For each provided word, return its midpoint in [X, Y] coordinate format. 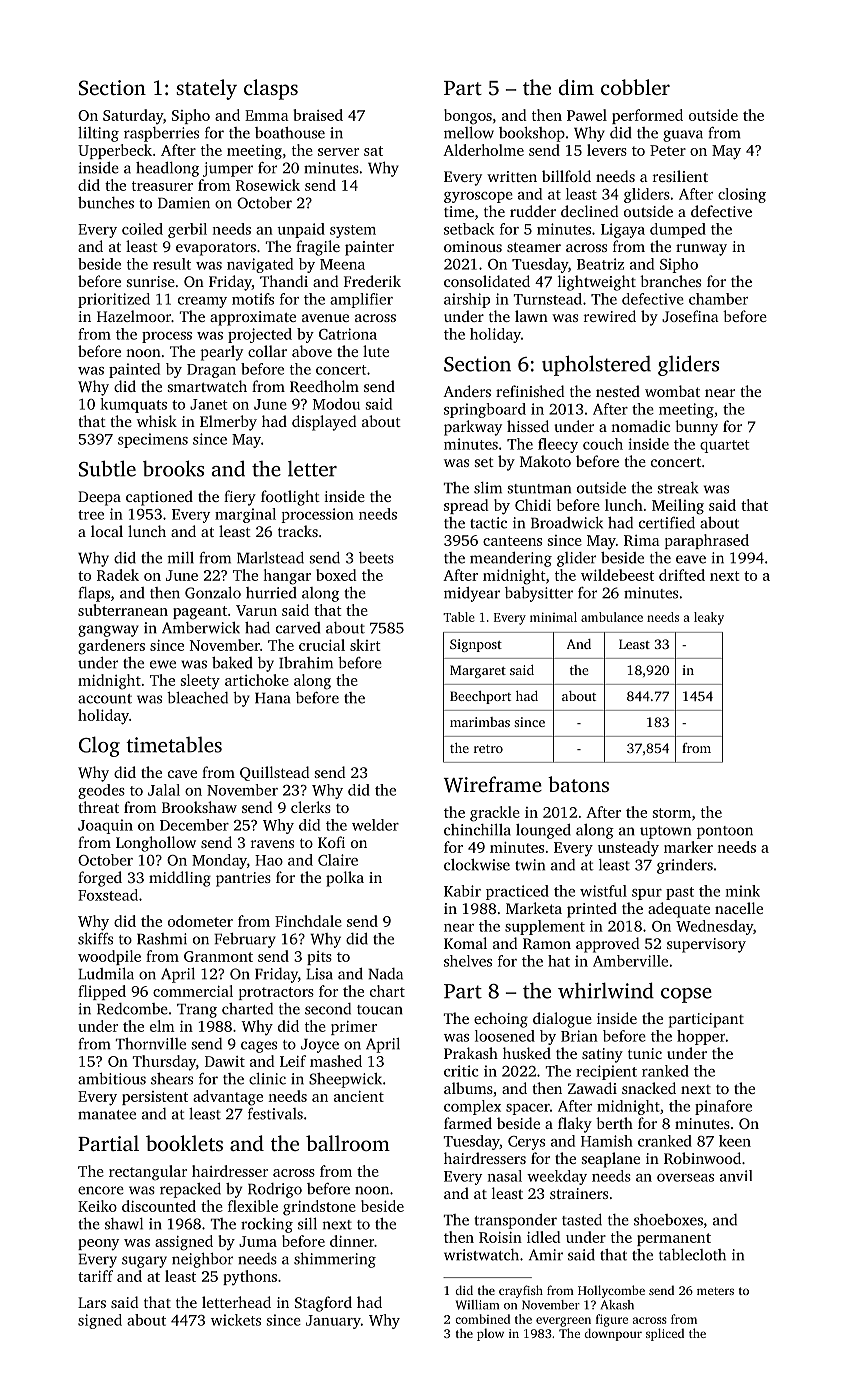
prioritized [114, 300]
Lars [92, 1302]
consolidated [487, 281]
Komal [465, 943]
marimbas [480, 722]
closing [742, 195]
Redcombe [132, 1009]
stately [206, 89]
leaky [709, 618]
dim [576, 87]
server [338, 152]
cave [182, 774]
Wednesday [714, 927]
